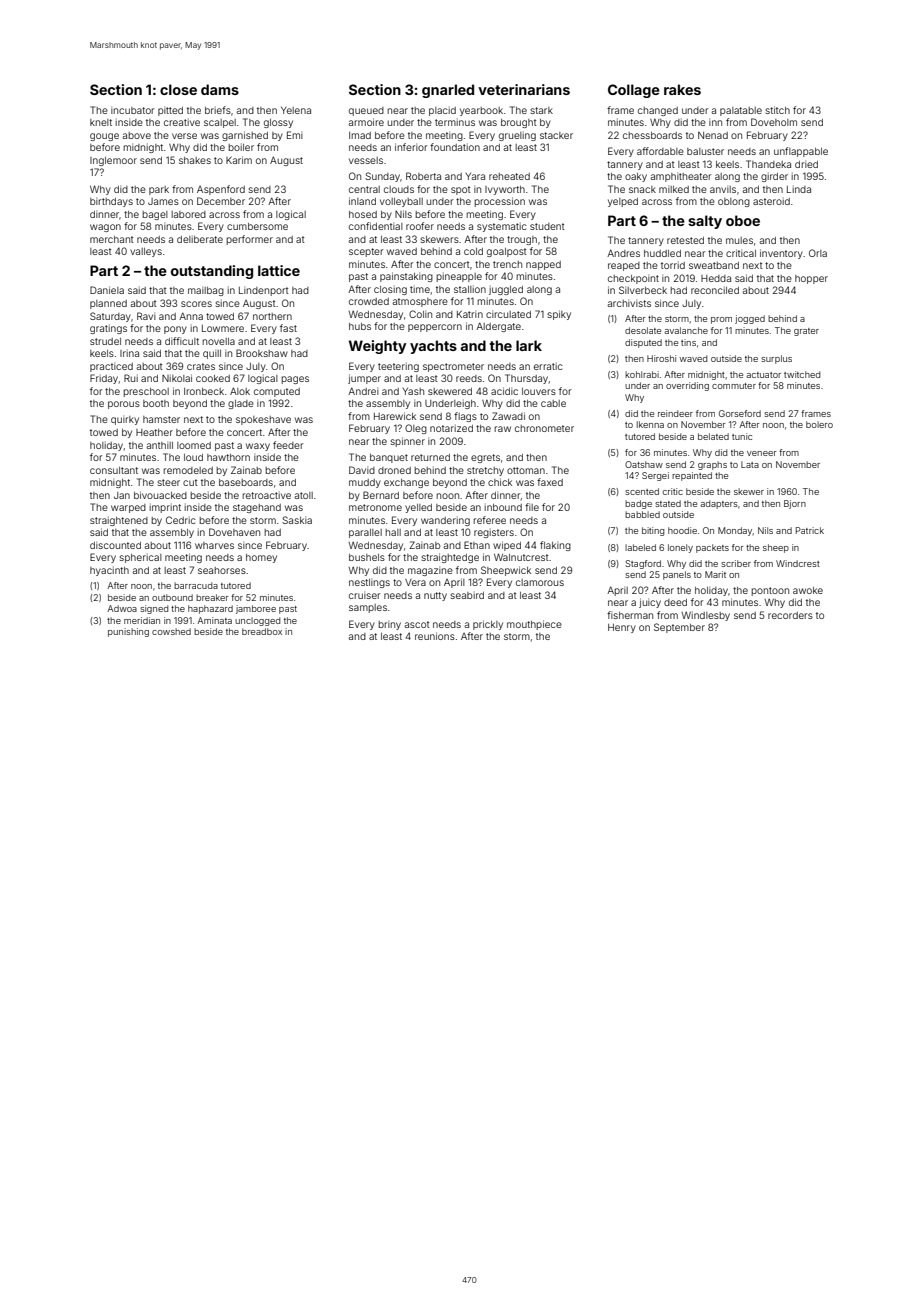 The width and height of the screenshot is (924, 1308). I want to click on Friday, so click(104, 379).
